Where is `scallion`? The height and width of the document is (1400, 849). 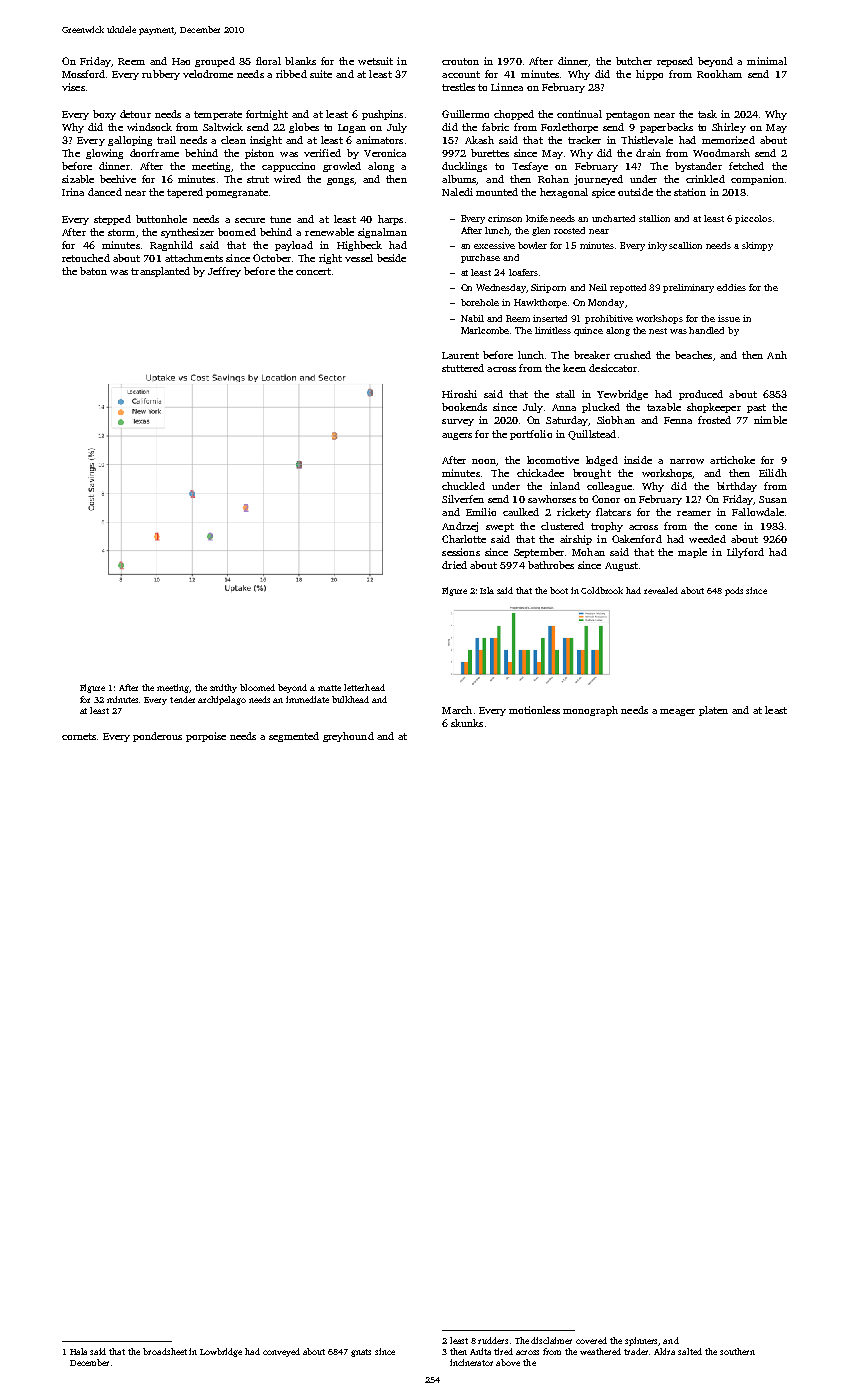 scallion is located at coordinates (685, 245).
